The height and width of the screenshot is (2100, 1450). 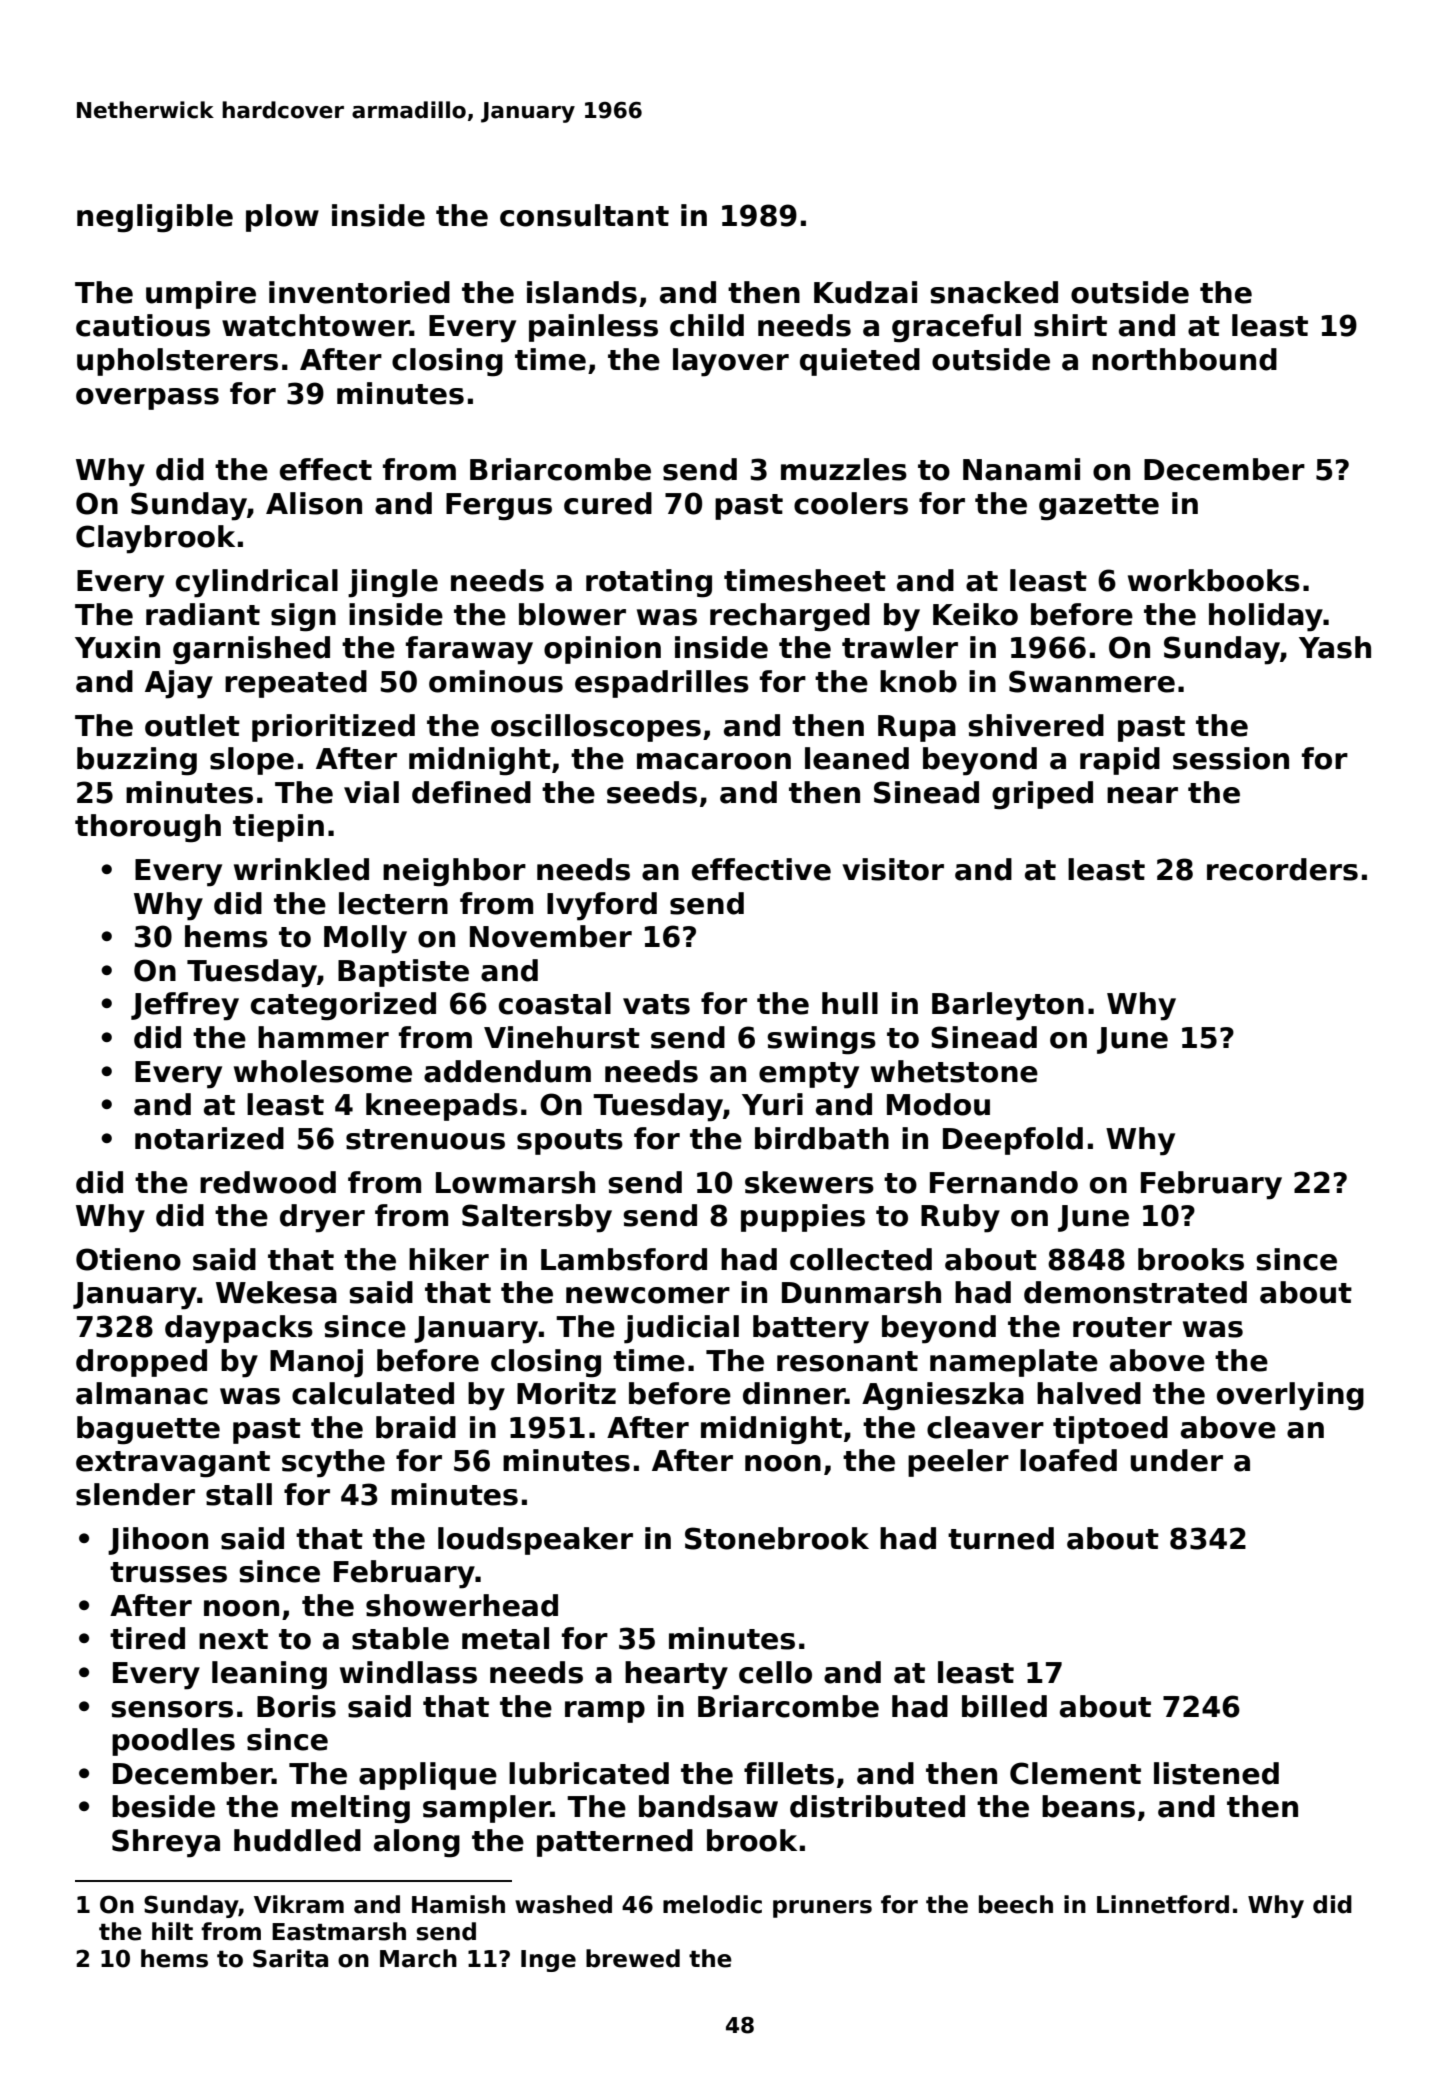 I want to click on Jeffrey, so click(x=185, y=1006).
